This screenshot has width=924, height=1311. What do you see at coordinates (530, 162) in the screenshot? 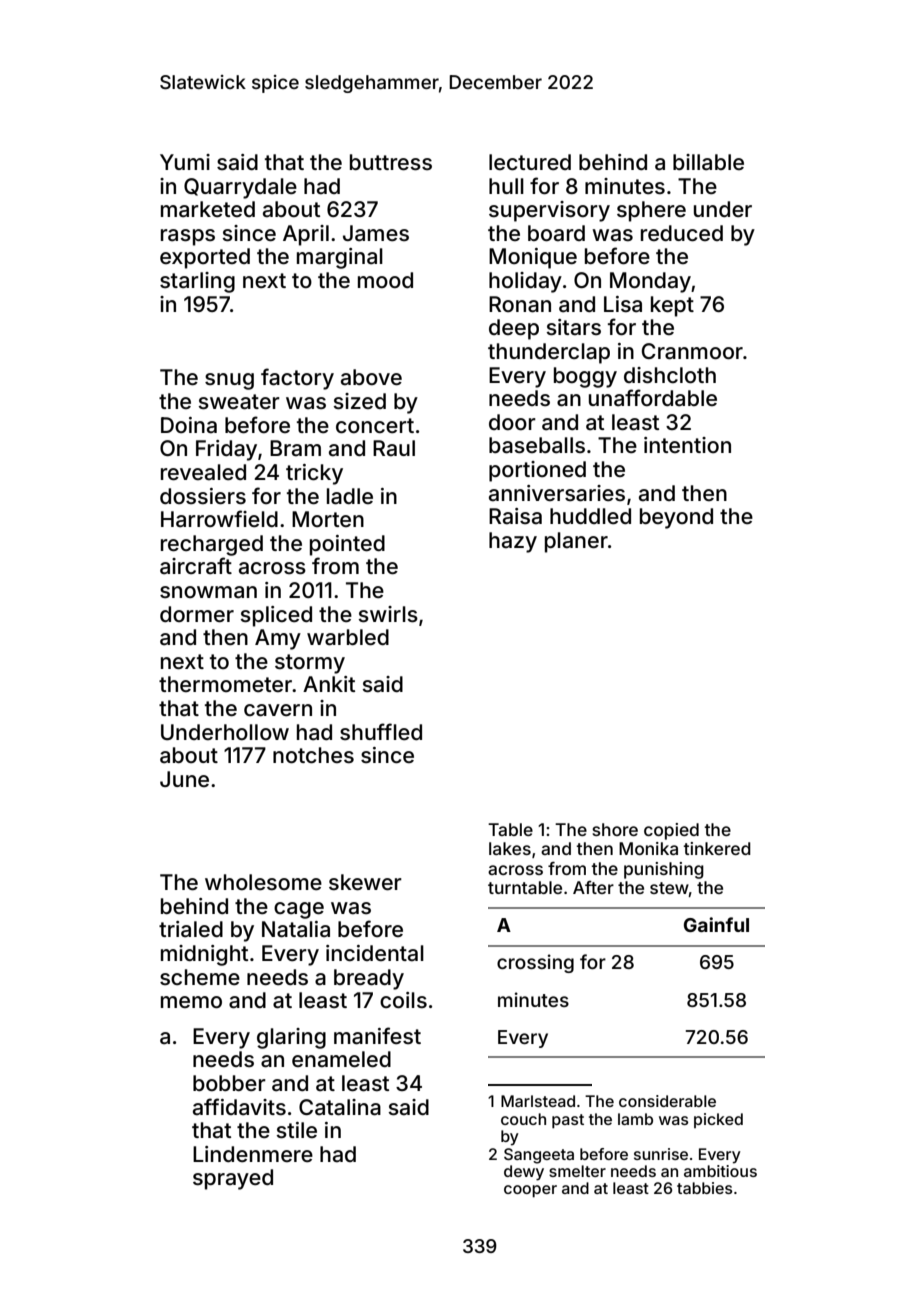
I see `lectured` at bounding box center [530, 162].
